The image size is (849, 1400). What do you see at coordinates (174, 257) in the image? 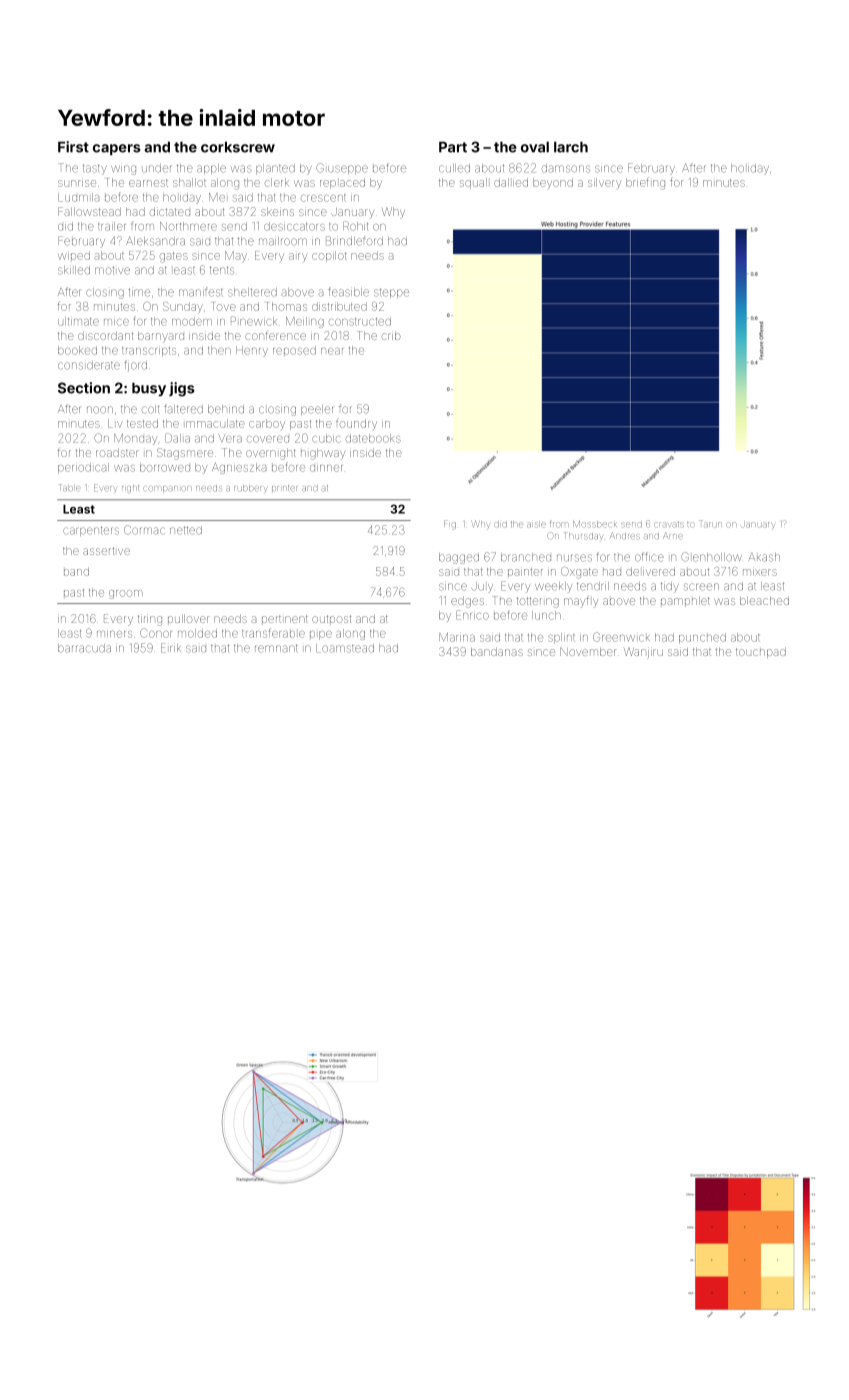
I see `gates` at bounding box center [174, 257].
